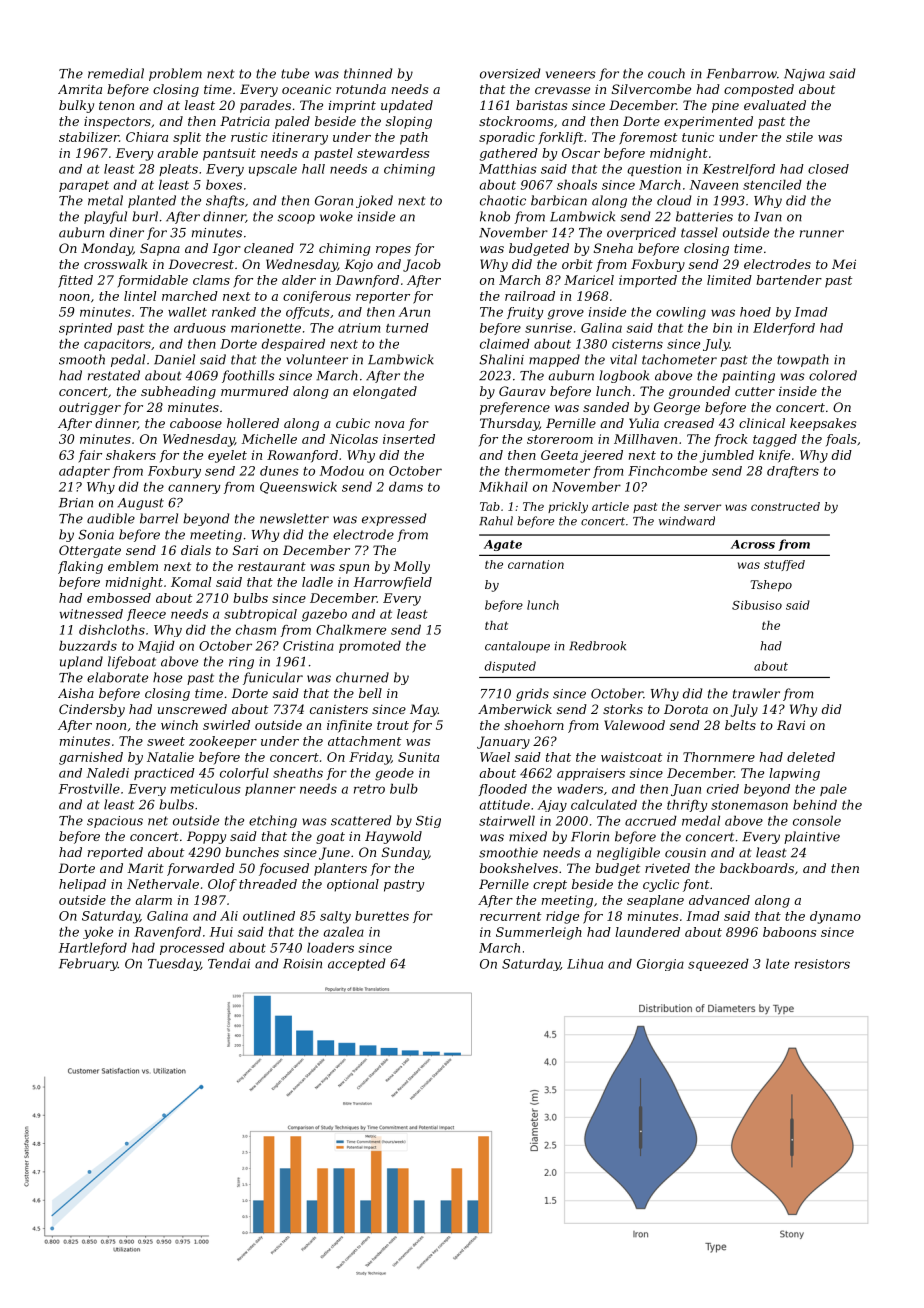 This screenshot has height=1308, width=924. Describe the element at coordinates (748, 377) in the screenshot. I see `painting` at that location.
